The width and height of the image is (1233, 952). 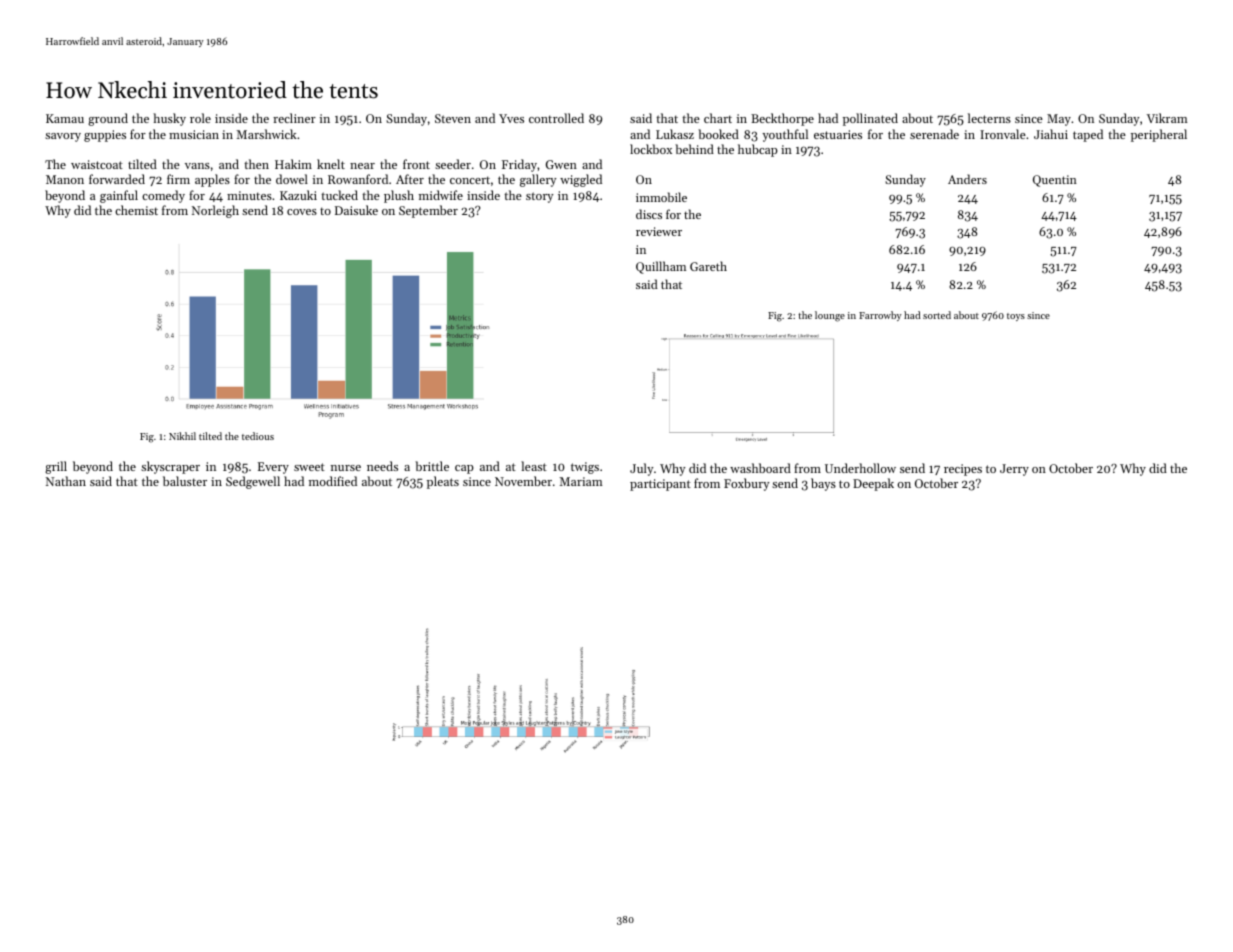 What do you see at coordinates (1014, 470) in the image?
I see `Jerry` at bounding box center [1014, 470].
